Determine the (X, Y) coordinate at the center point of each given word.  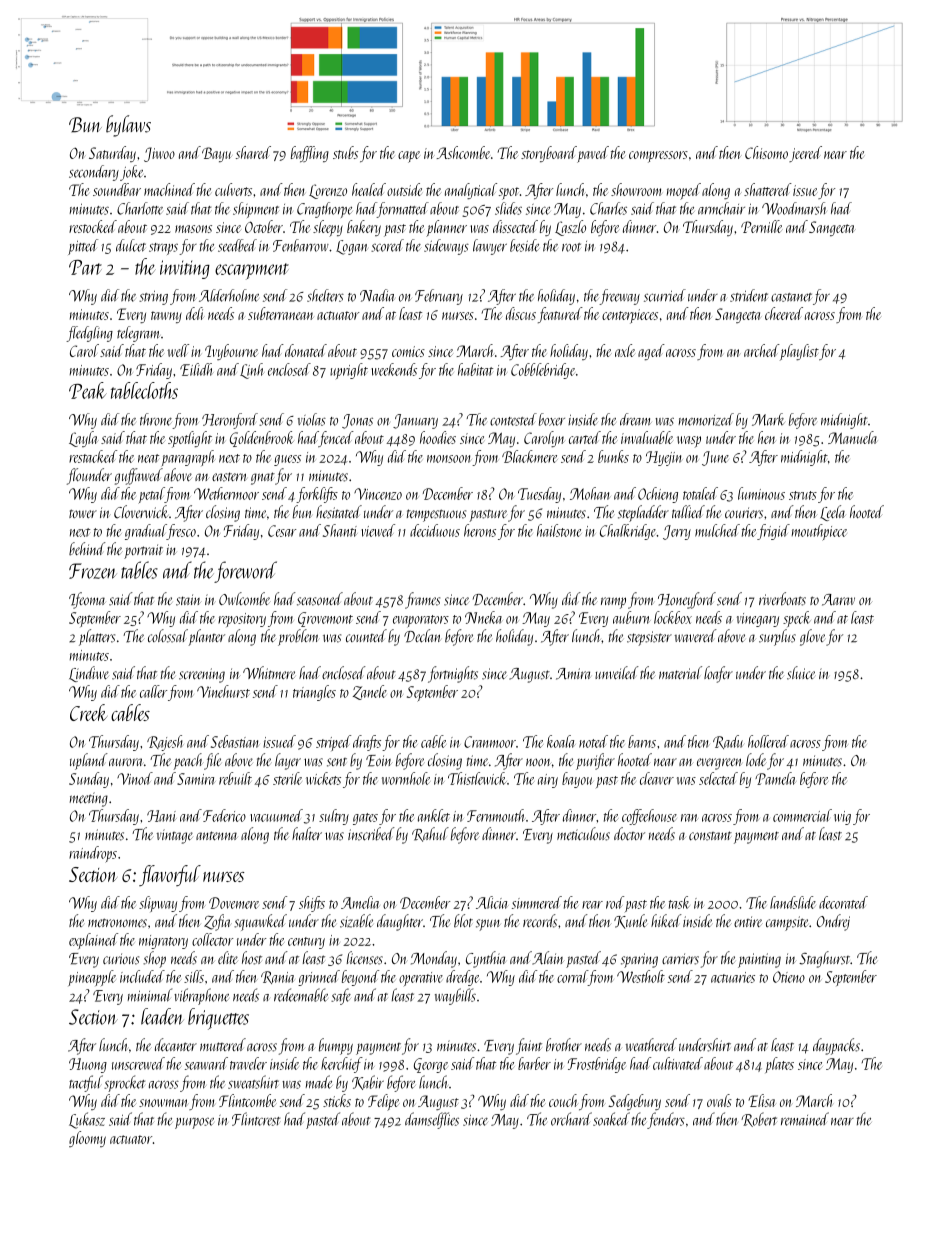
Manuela (852, 437)
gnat (263, 478)
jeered (805, 154)
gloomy (87, 1139)
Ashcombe (463, 152)
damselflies (432, 1120)
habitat (475, 369)
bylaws (128, 126)
